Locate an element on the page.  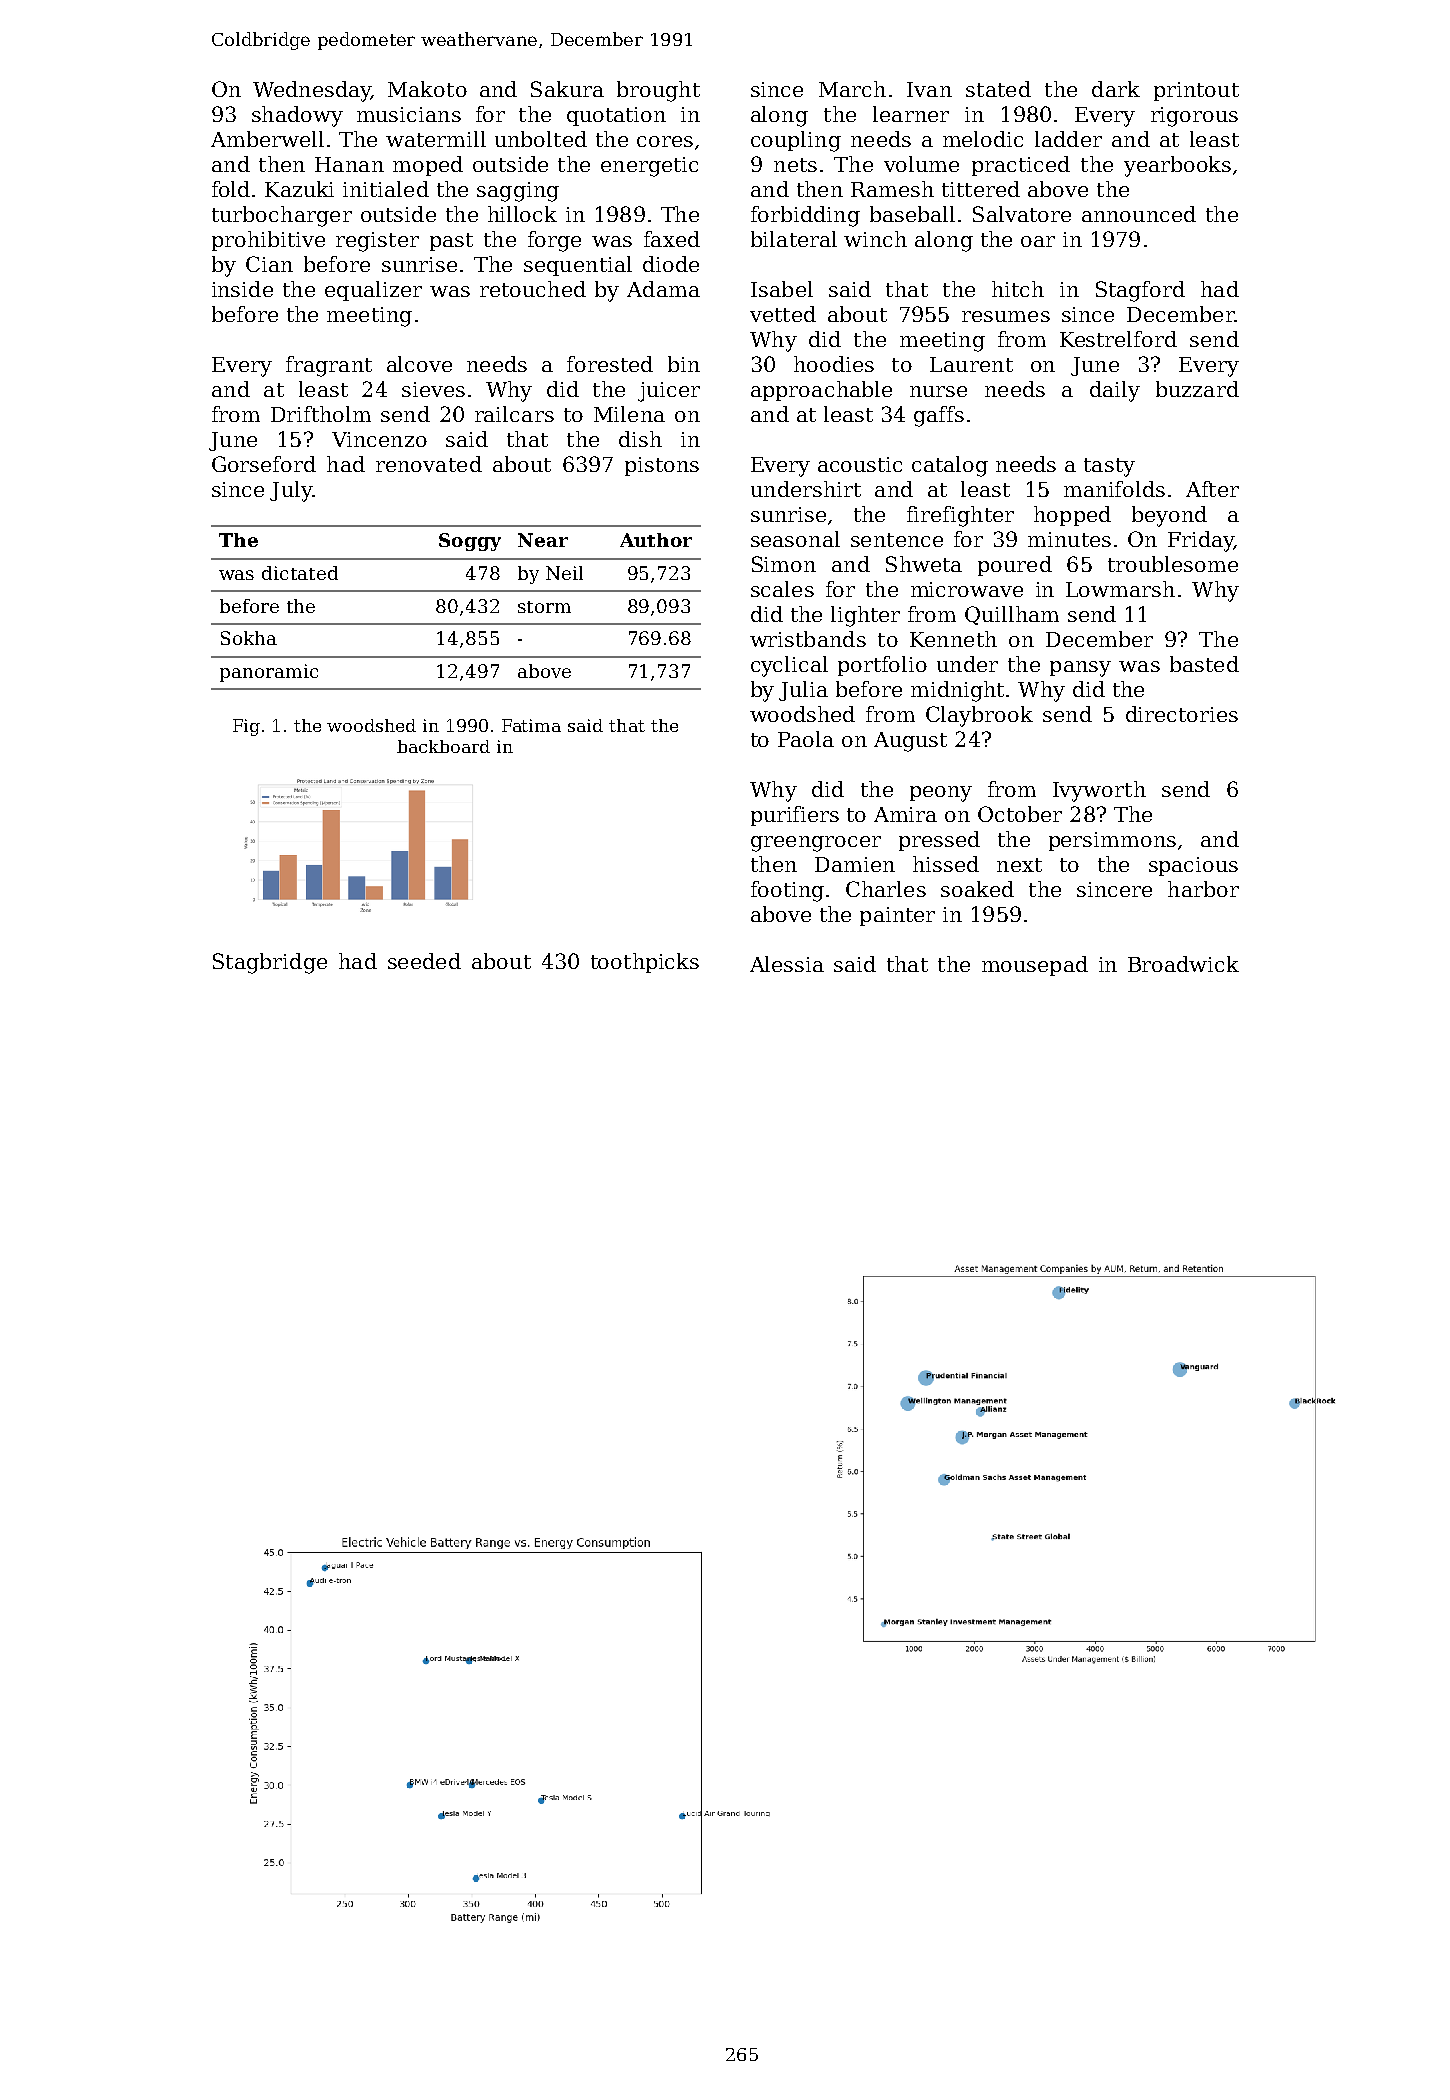
alcove is located at coordinates (419, 364).
